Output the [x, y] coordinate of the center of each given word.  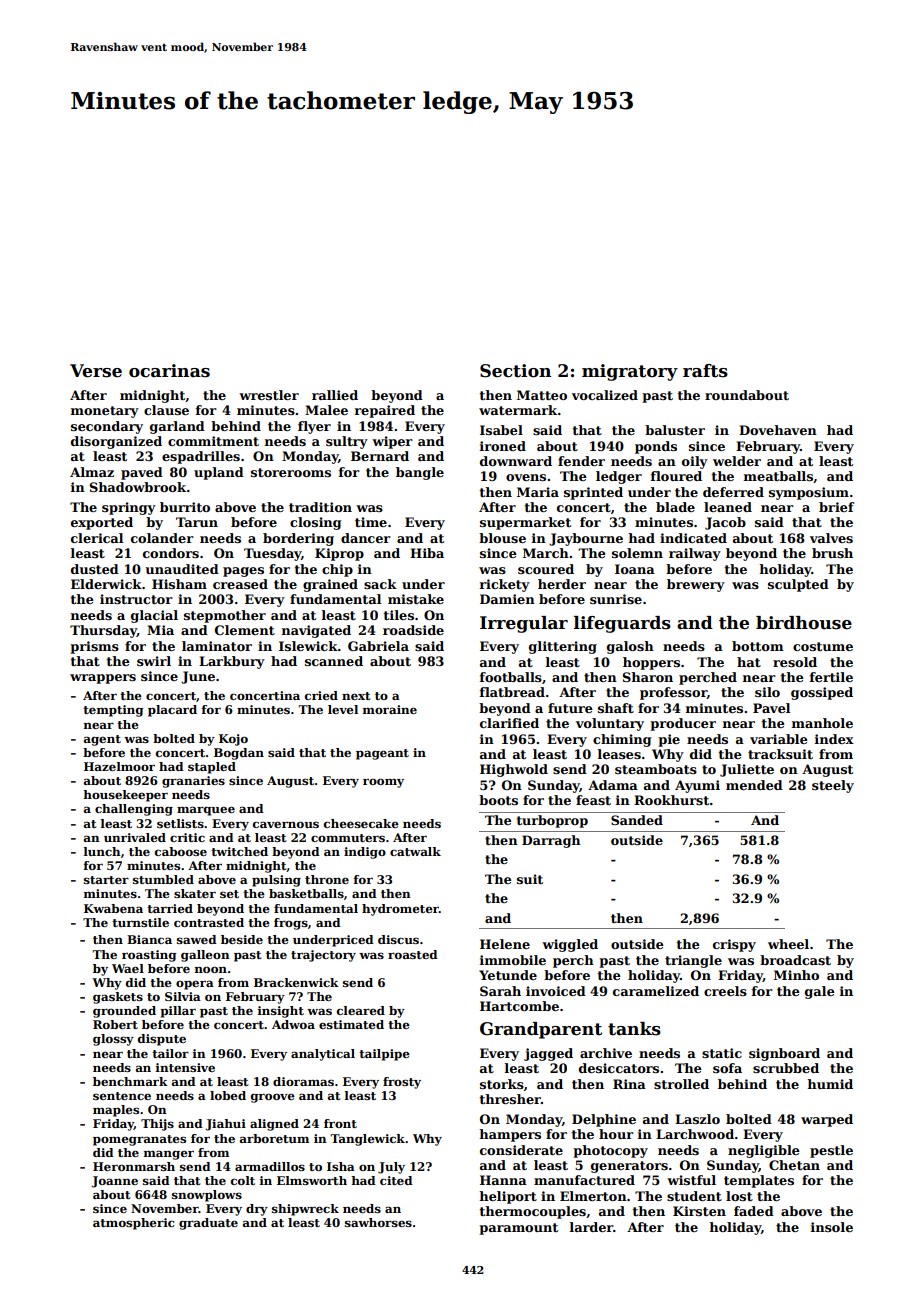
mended [754, 785]
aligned [274, 1125]
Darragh [551, 841]
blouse [502, 538]
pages [243, 572]
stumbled [163, 879]
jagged [548, 1054]
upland [219, 473]
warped [827, 1120]
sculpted [798, 585]
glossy [113, 1040]
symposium [809, 493]
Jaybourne [586, 539]
